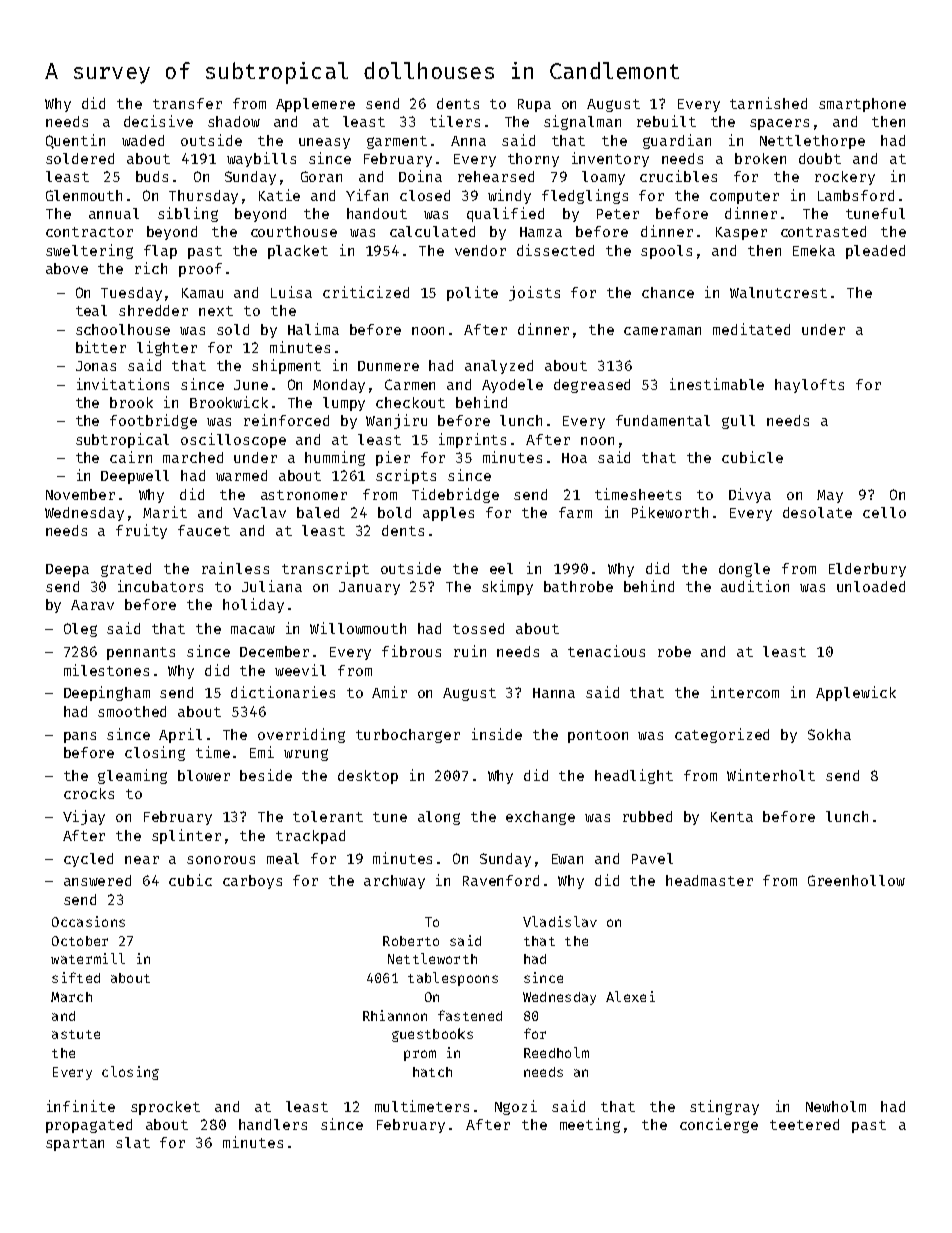  I want to click on chance, so click(668, 292).
